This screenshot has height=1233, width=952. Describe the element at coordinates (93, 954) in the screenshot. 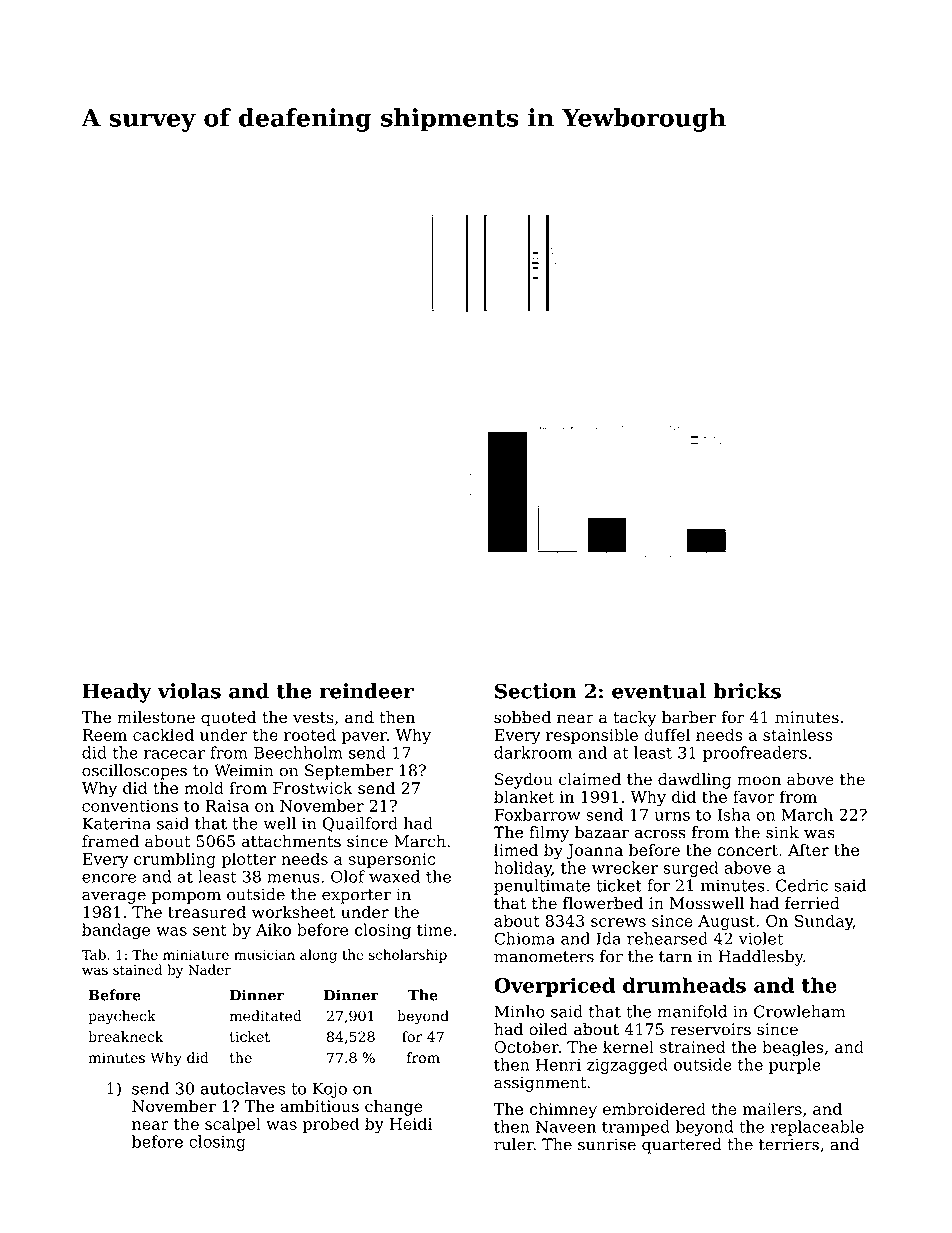

I see `Tab` at that location.
